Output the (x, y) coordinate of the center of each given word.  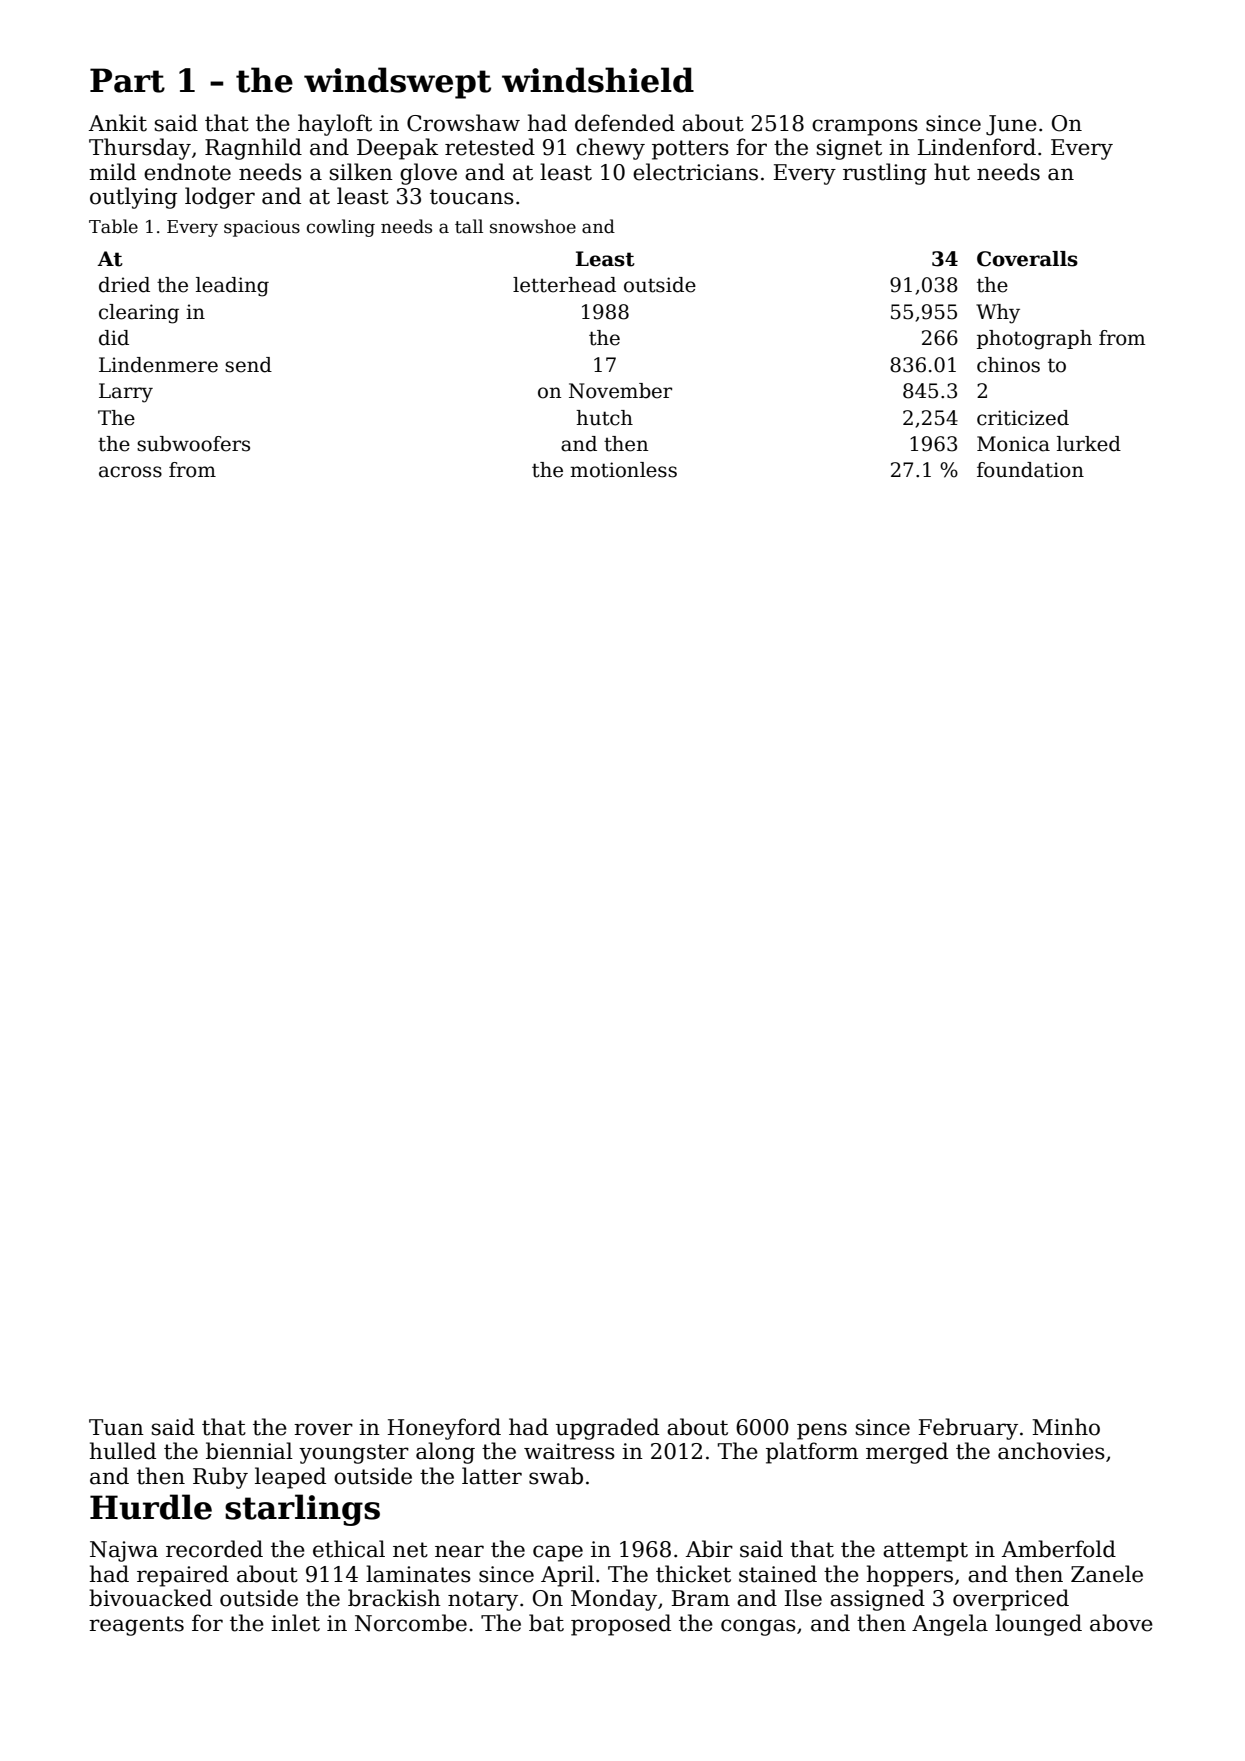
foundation (1030, 470)
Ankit (118, 123)
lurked (1089, 444)
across (130, 472)
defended (625, 123)
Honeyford (444, 1429)
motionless (623, 470)
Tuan (116, 1427)
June (1011, 125)
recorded (214, 1549)
